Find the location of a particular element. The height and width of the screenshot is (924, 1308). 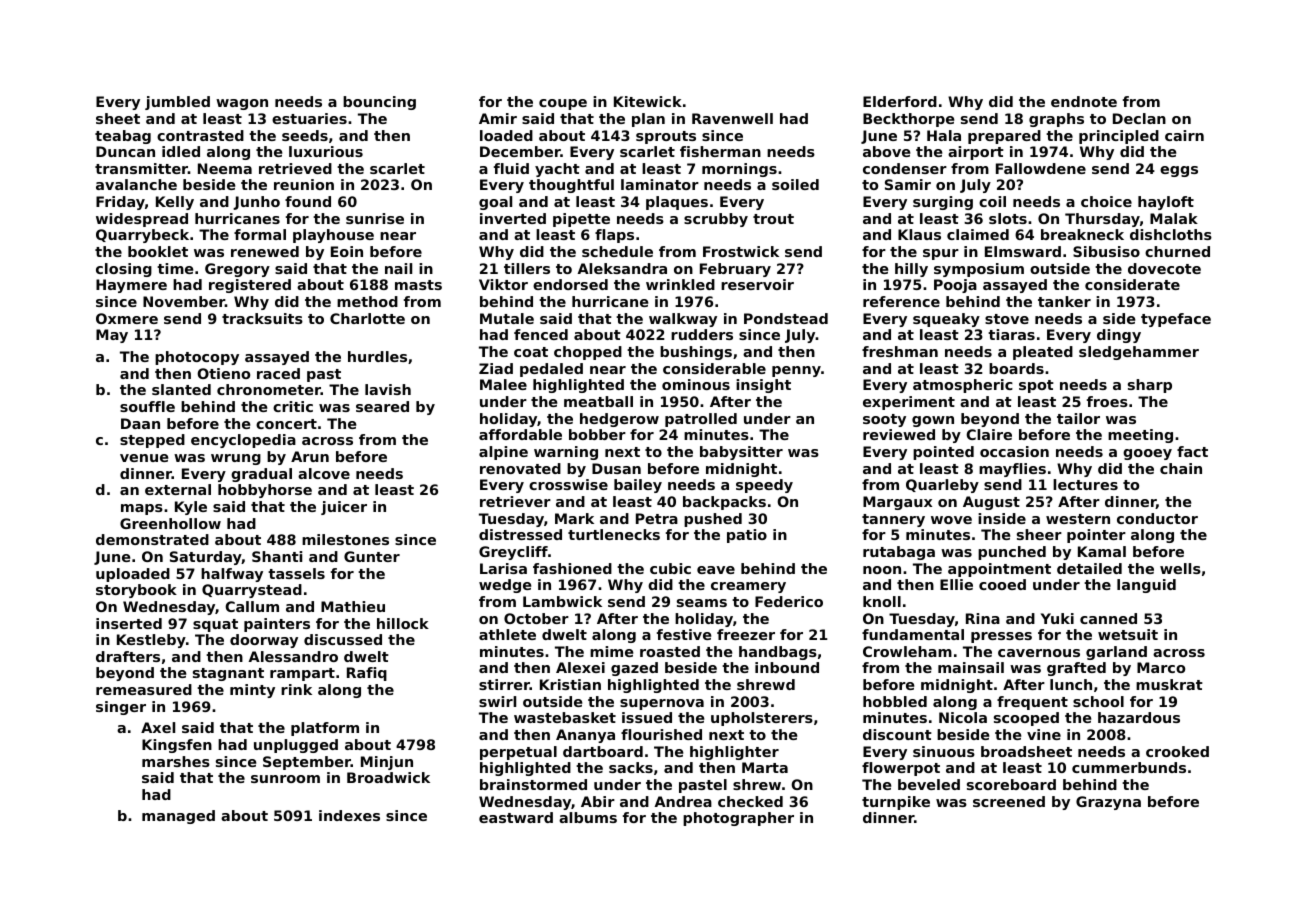

marshes is located at coordinates (176, 761).
